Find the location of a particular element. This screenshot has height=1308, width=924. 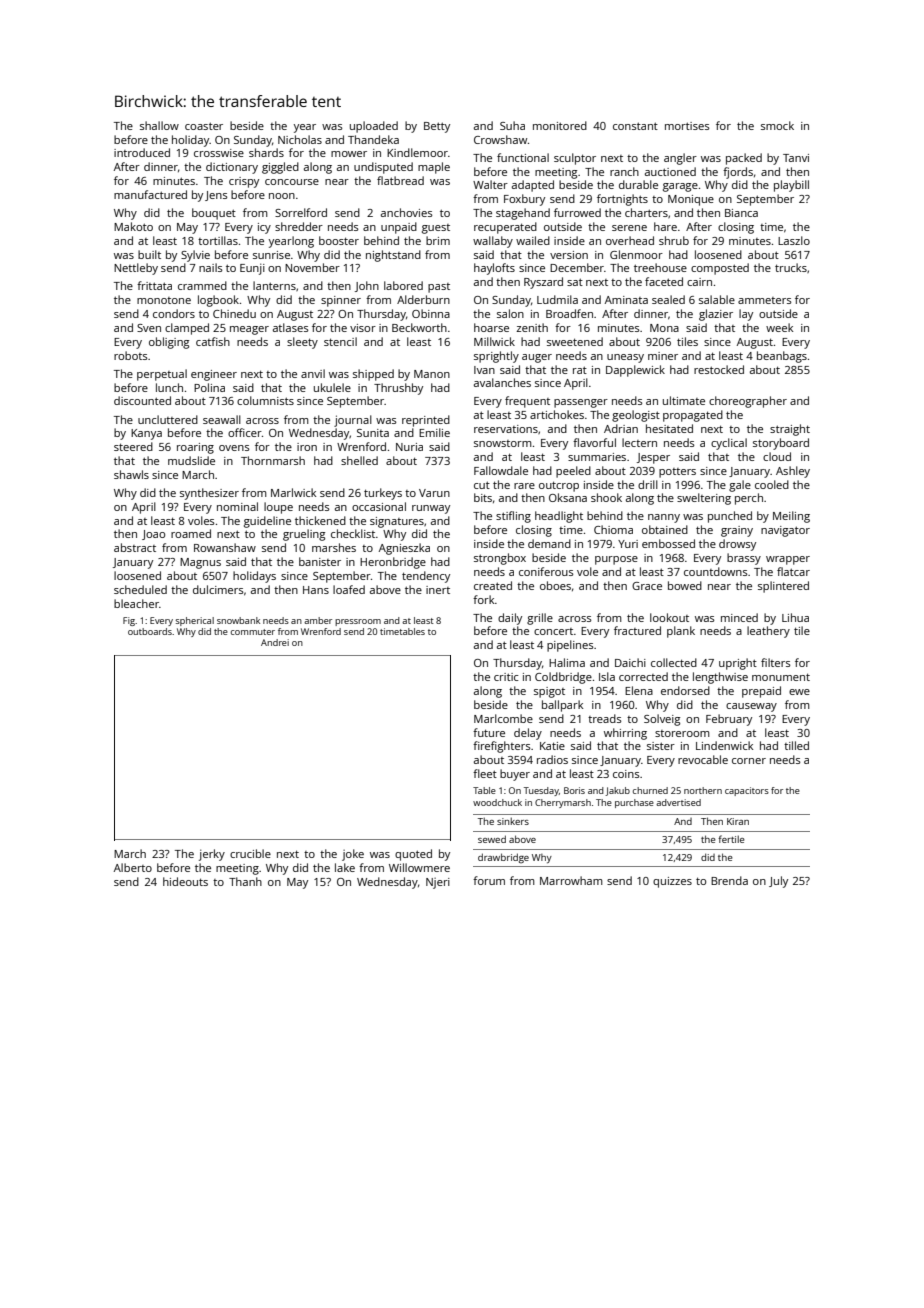

quizzes is located at coordinates (672, 882).
